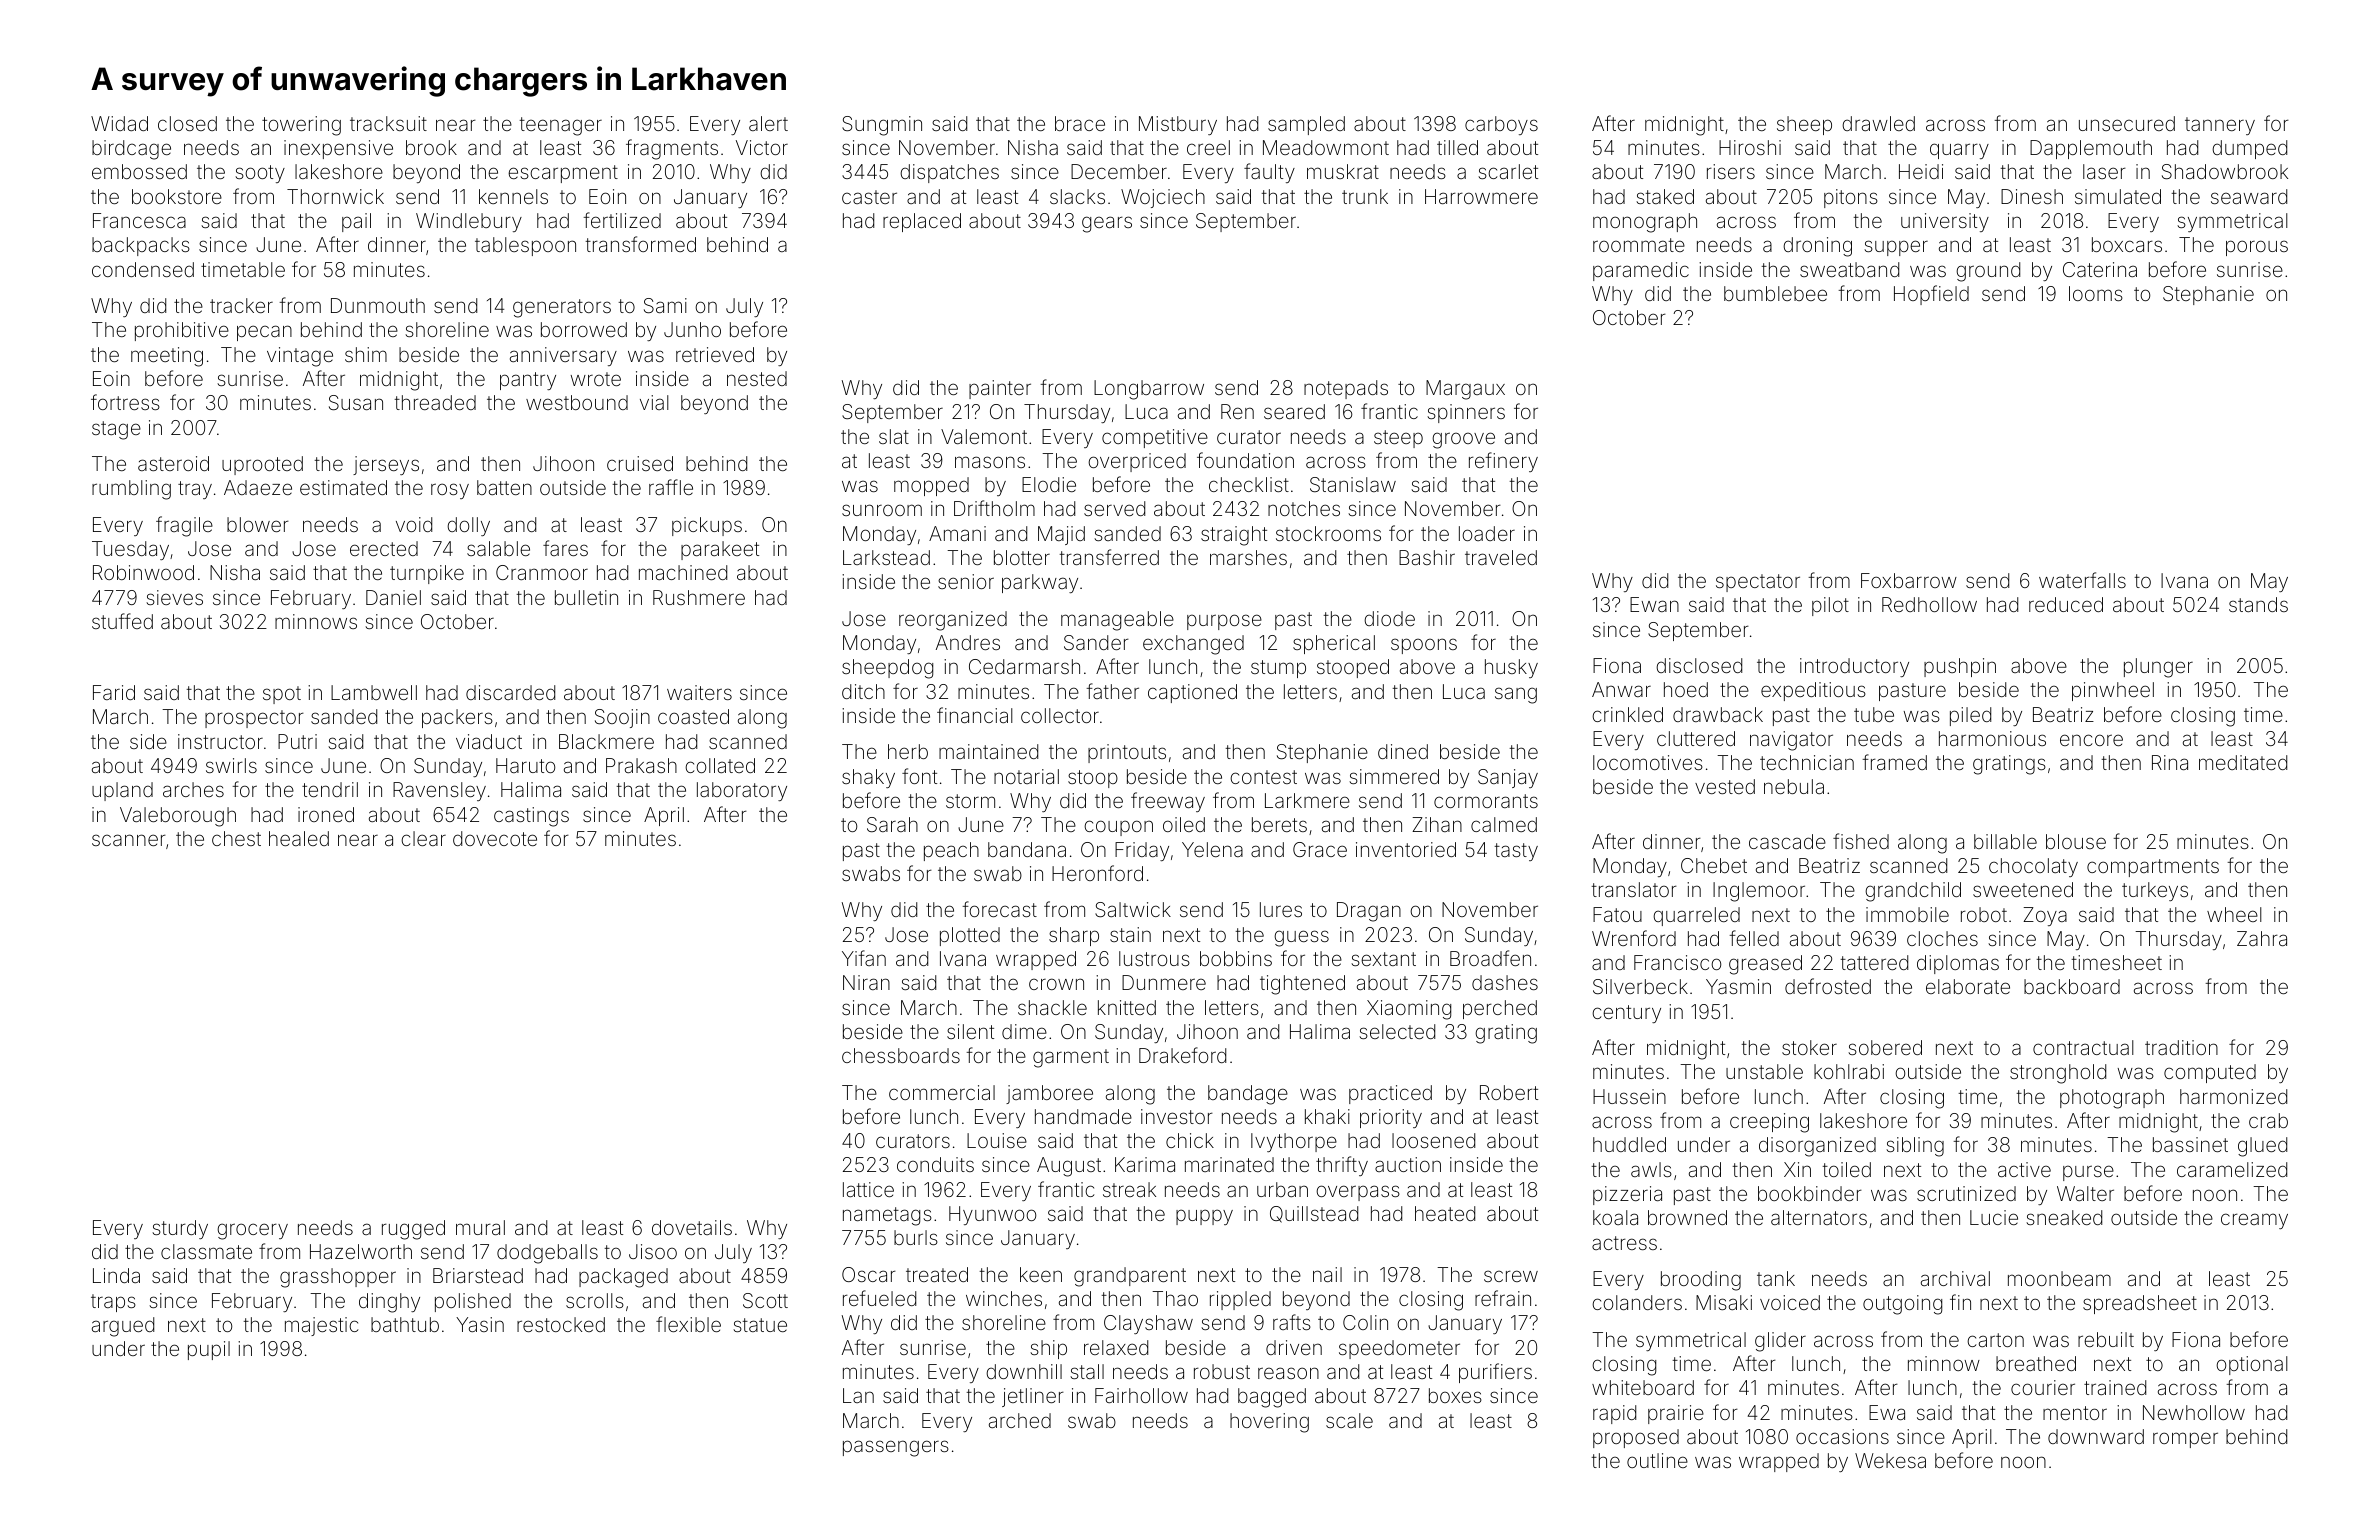 The image size is (2380, 1540). Describe the element at coordinates (1501, 125) in the screenshot. I see `carboys` at that location.
